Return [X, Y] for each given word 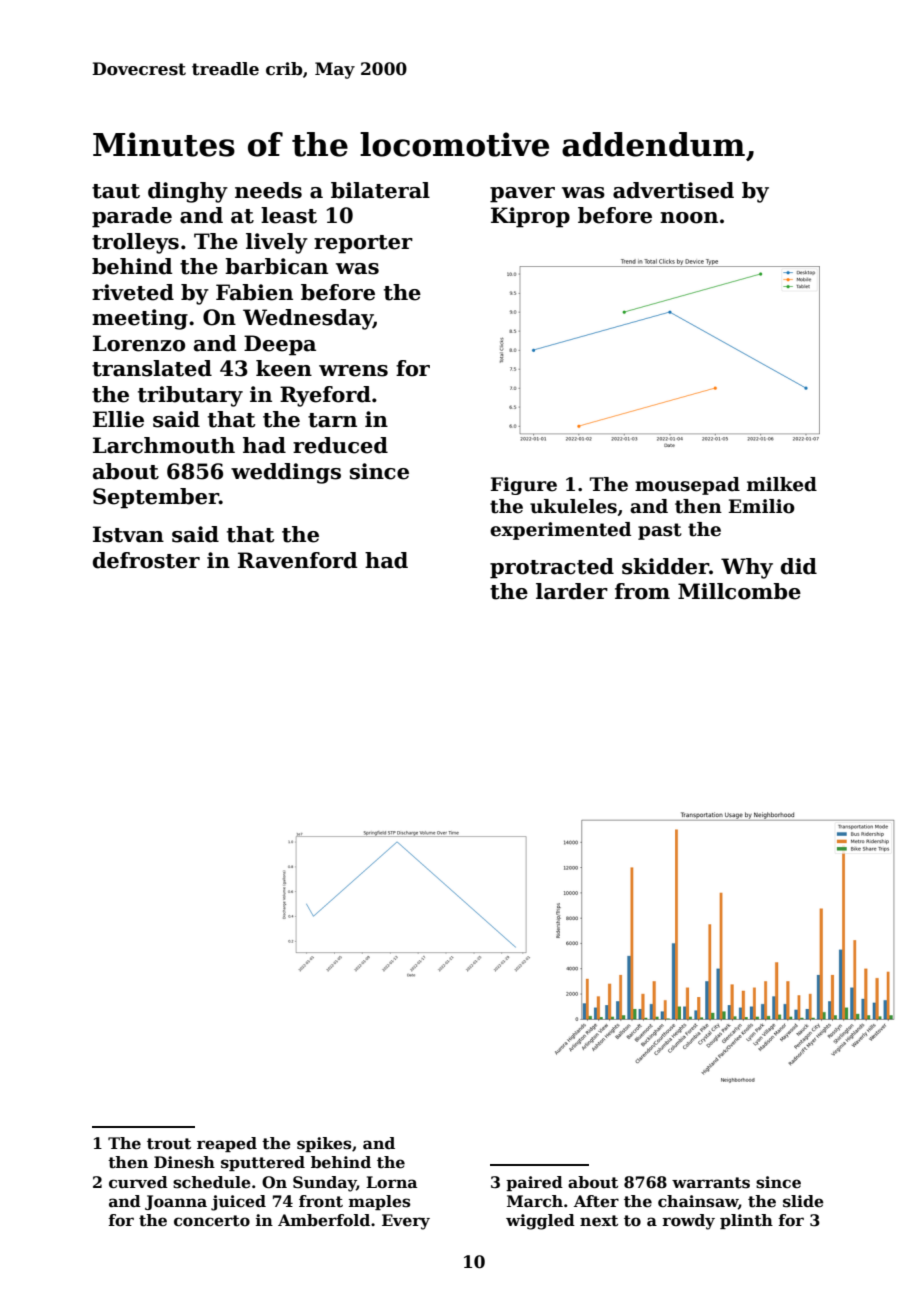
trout [169, 1144]
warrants [711, 1183]
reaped [227, 1144]
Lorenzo [139, 343]
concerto [212, 1221]
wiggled [540, 1222]
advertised [673, 190]
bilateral [380, 190]
